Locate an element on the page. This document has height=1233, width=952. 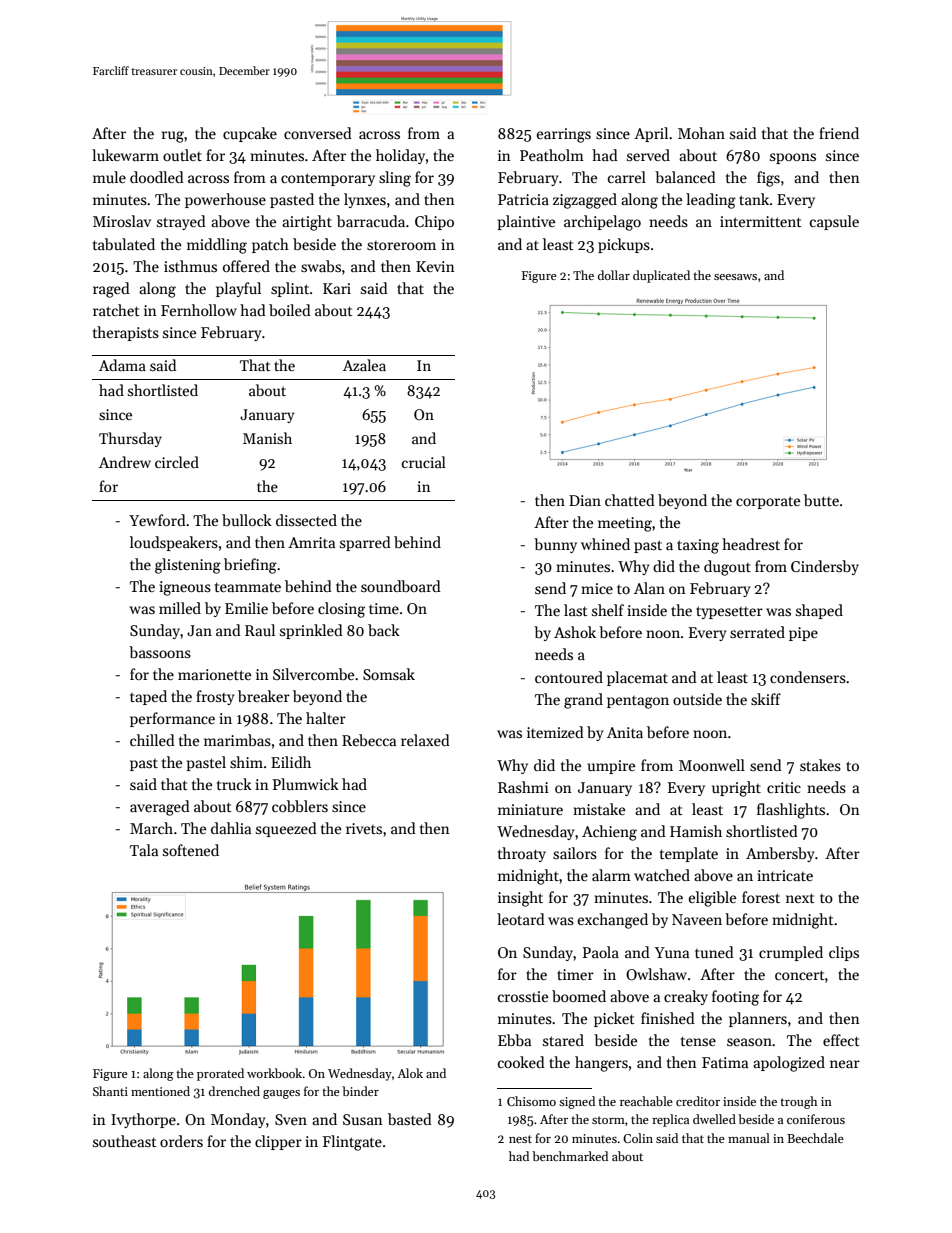
Alok is located at coordinates (410, 1073).
